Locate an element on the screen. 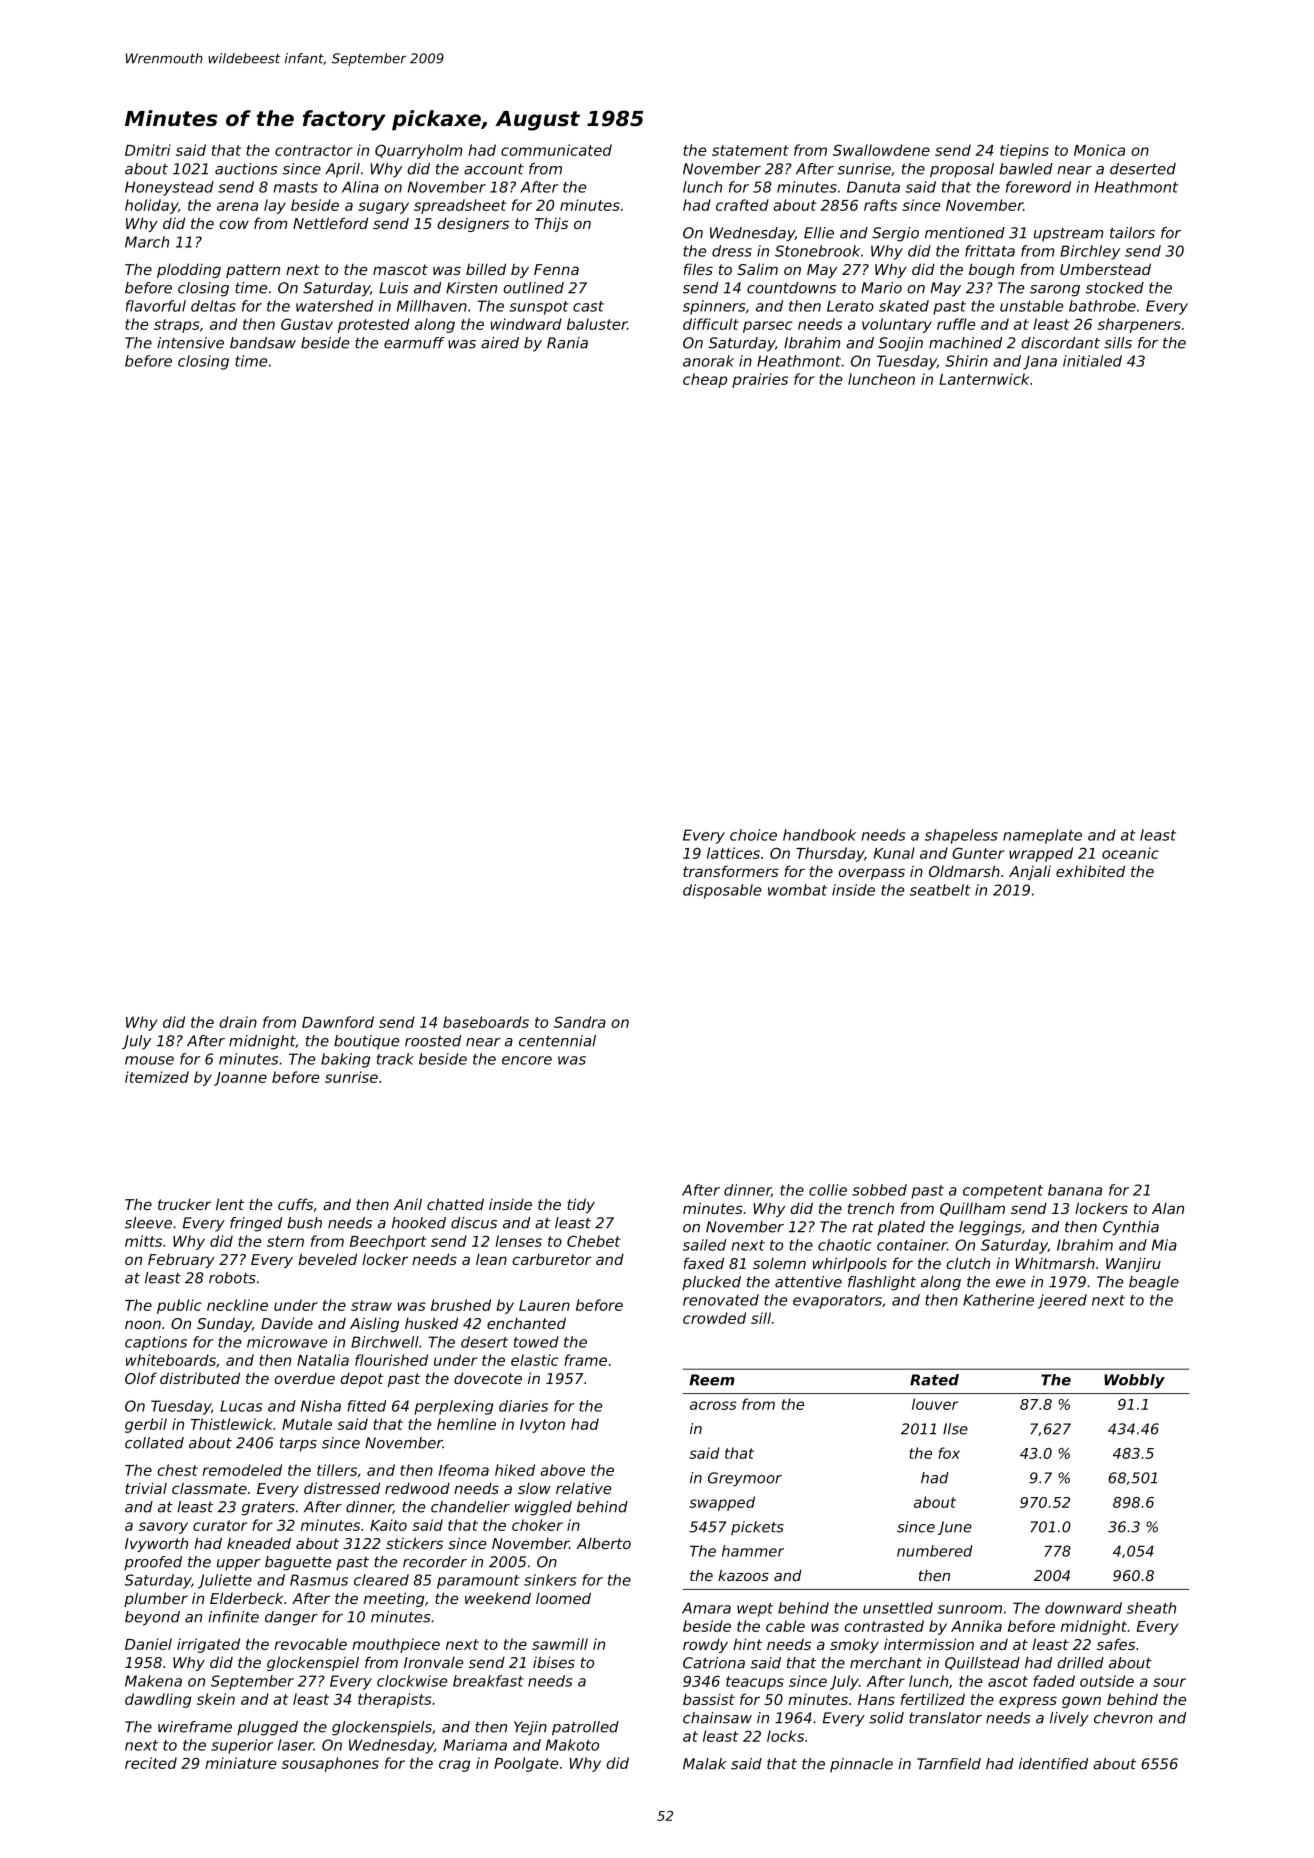 Image resolution: width=1314 pixels, height=1858 pixels. Dmitri is located at coordinates (148, 150).
